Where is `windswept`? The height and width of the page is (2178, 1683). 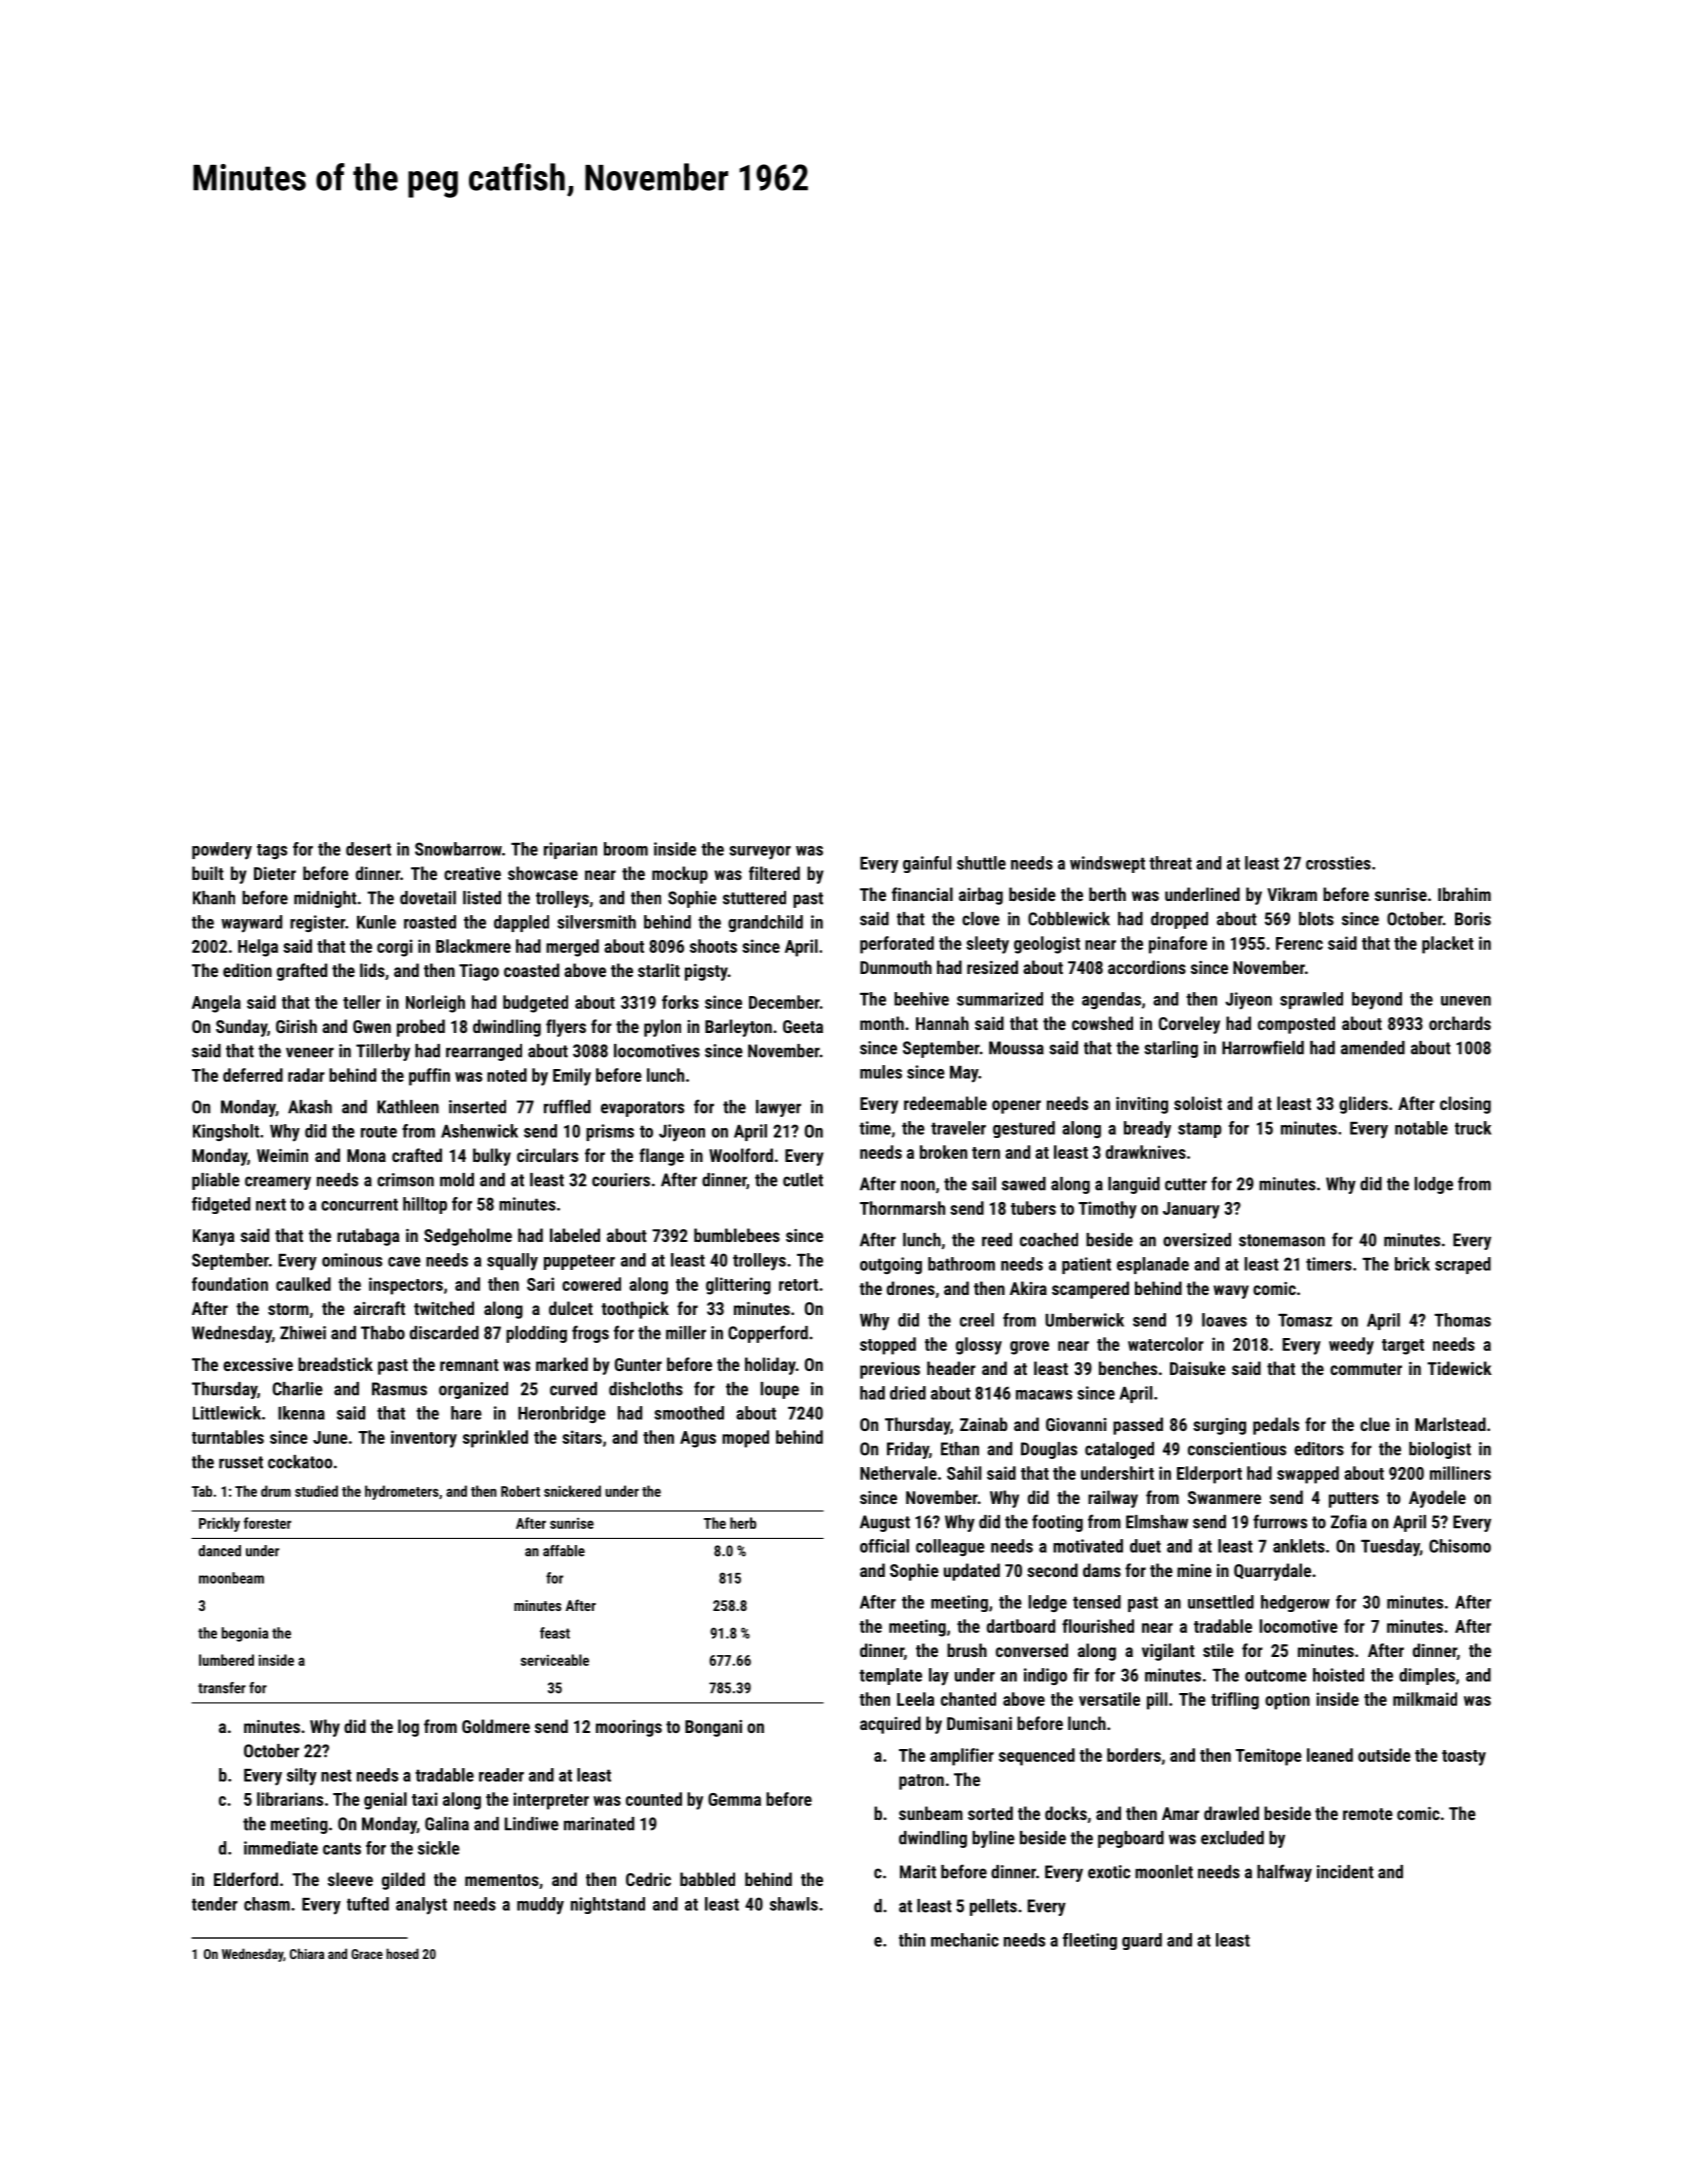
windswept is located at coordinates (1107, 864).
